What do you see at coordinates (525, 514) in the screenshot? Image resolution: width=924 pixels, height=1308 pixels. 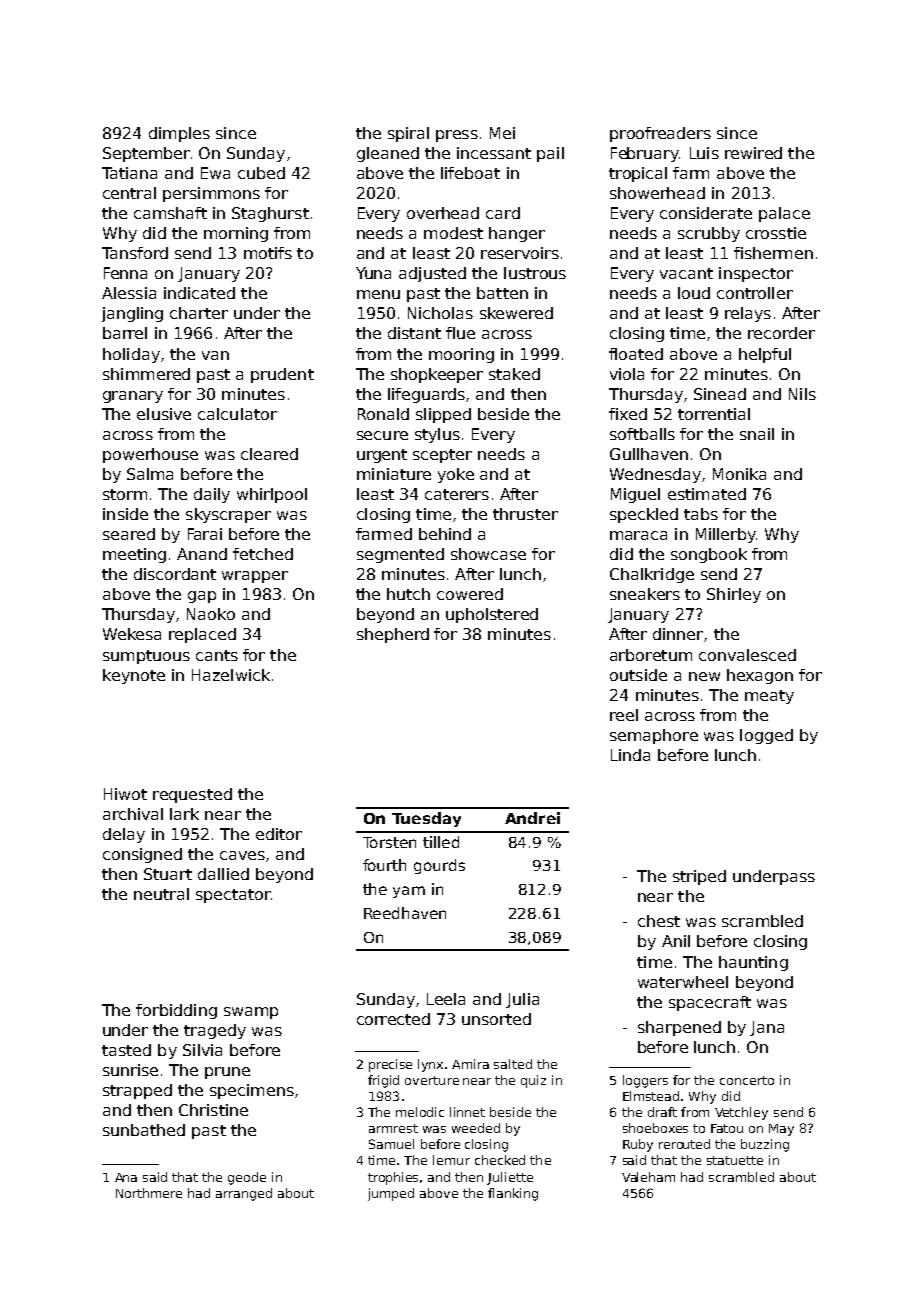 I see `thruster` at bounding box center [525, 514].
